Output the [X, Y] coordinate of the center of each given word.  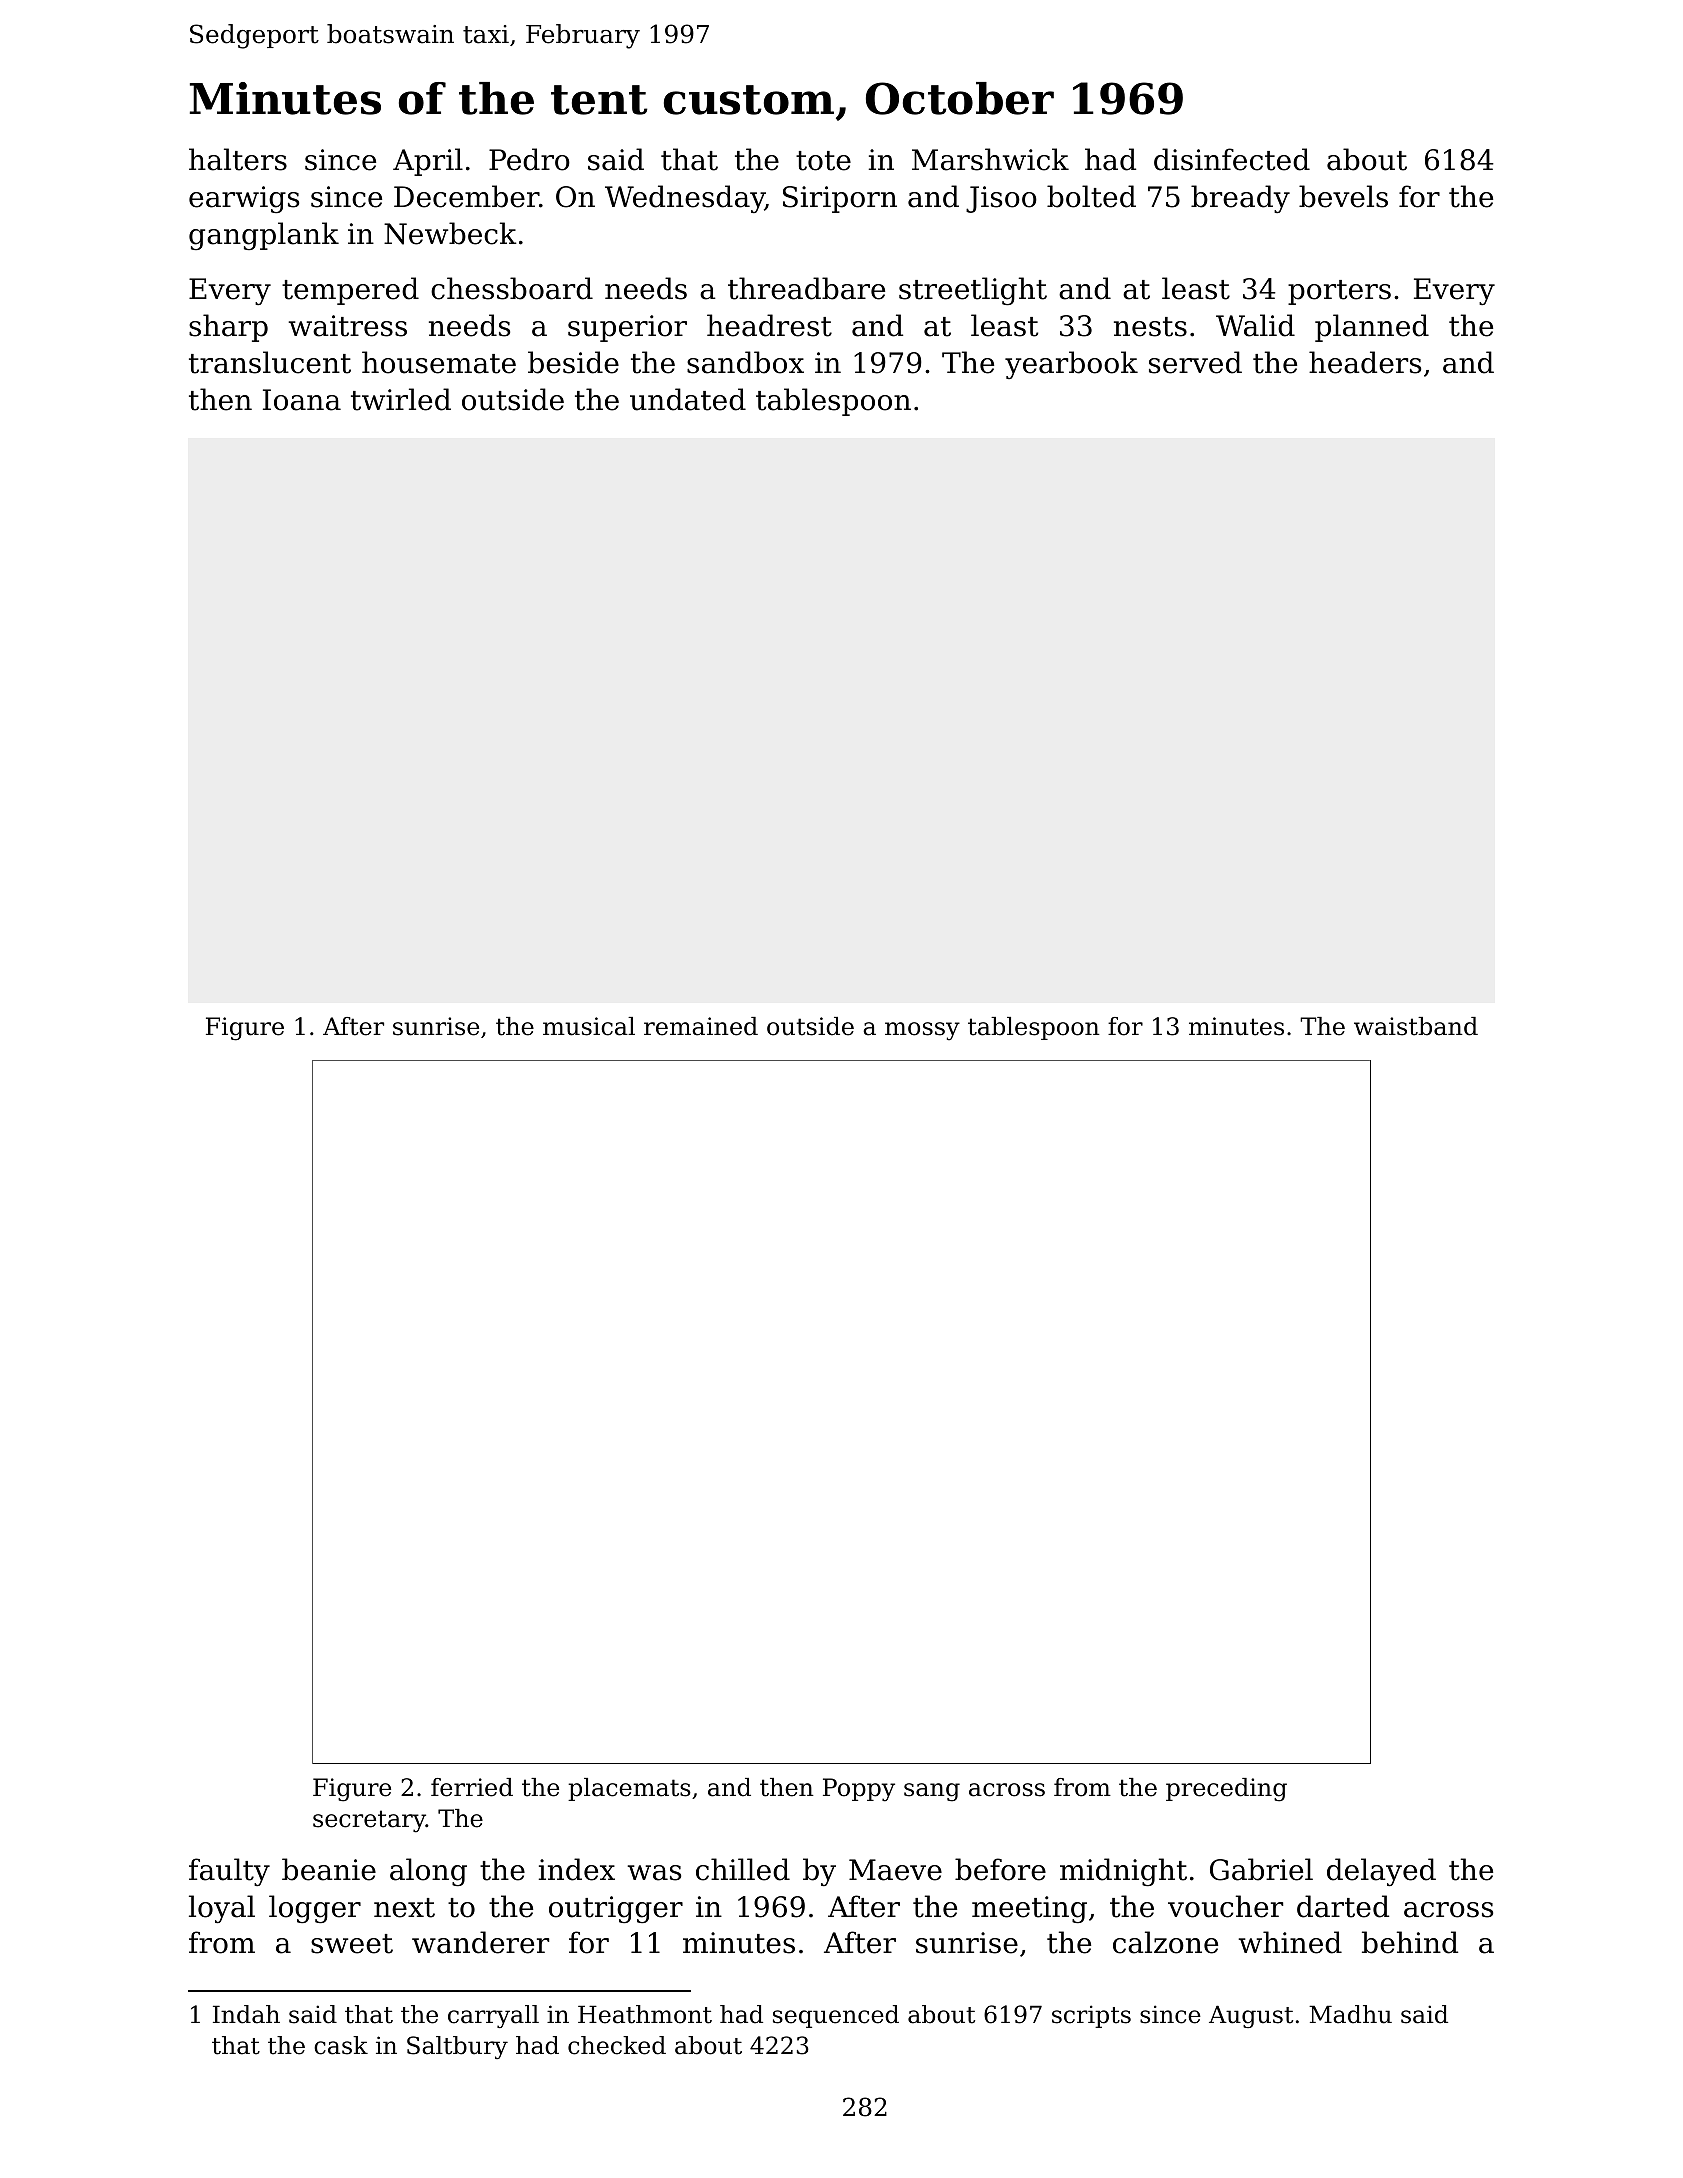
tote [823, 161]
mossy [922, 1031]
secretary [369, 1821]
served [1195, 362]
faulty [229, 1872]
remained [701, 1026]
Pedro [529, 159]
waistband [1416, 1026]
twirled [401, 399]
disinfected [1232, 159]
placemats [629, 1789]
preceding [1226, 1790]
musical [589, 1026]
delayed [1381, 1872]
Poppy [859, 1790]
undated [688, 399]
